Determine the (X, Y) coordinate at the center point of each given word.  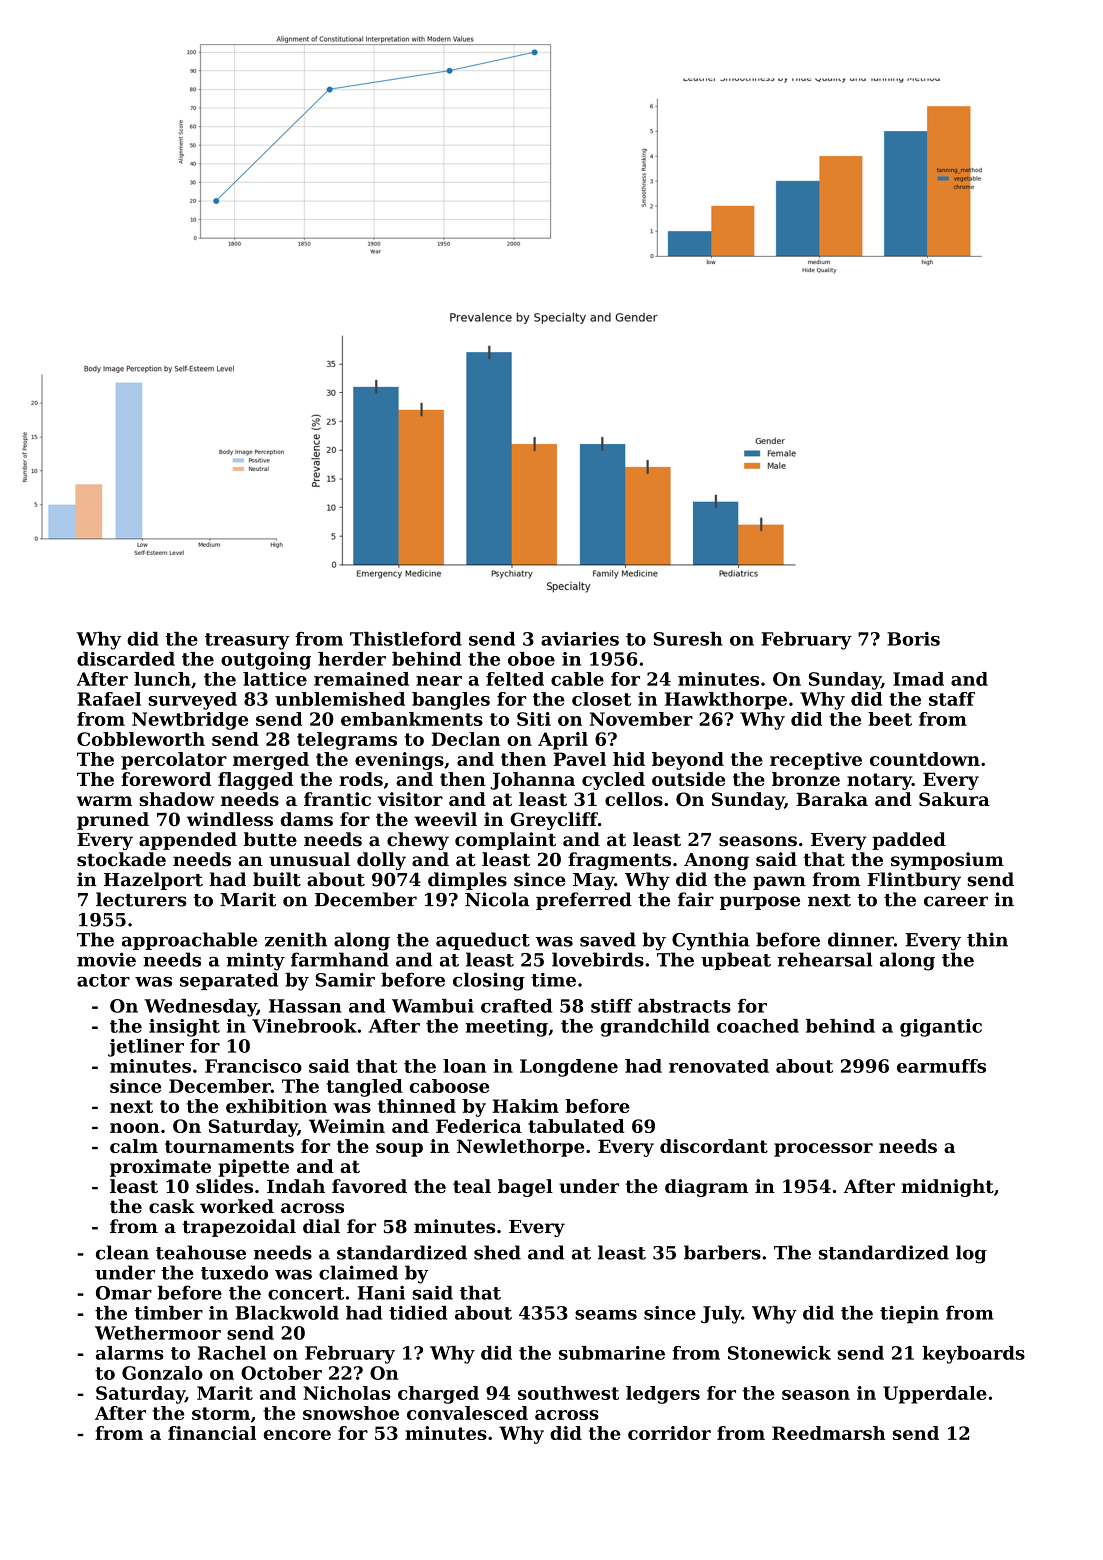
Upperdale (935, 1395)
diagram (706, 1188)
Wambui (433, 1006)
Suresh (688, 639)
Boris (913, 639)
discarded (126, 659)
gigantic (941, 1028)
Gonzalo (162, 1373)
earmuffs (941, 1066)
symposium (947, 861)
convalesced (467, 1413)
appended (188, 841)
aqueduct (483, 941)
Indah (296, 1186)
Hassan (305, 1006)
